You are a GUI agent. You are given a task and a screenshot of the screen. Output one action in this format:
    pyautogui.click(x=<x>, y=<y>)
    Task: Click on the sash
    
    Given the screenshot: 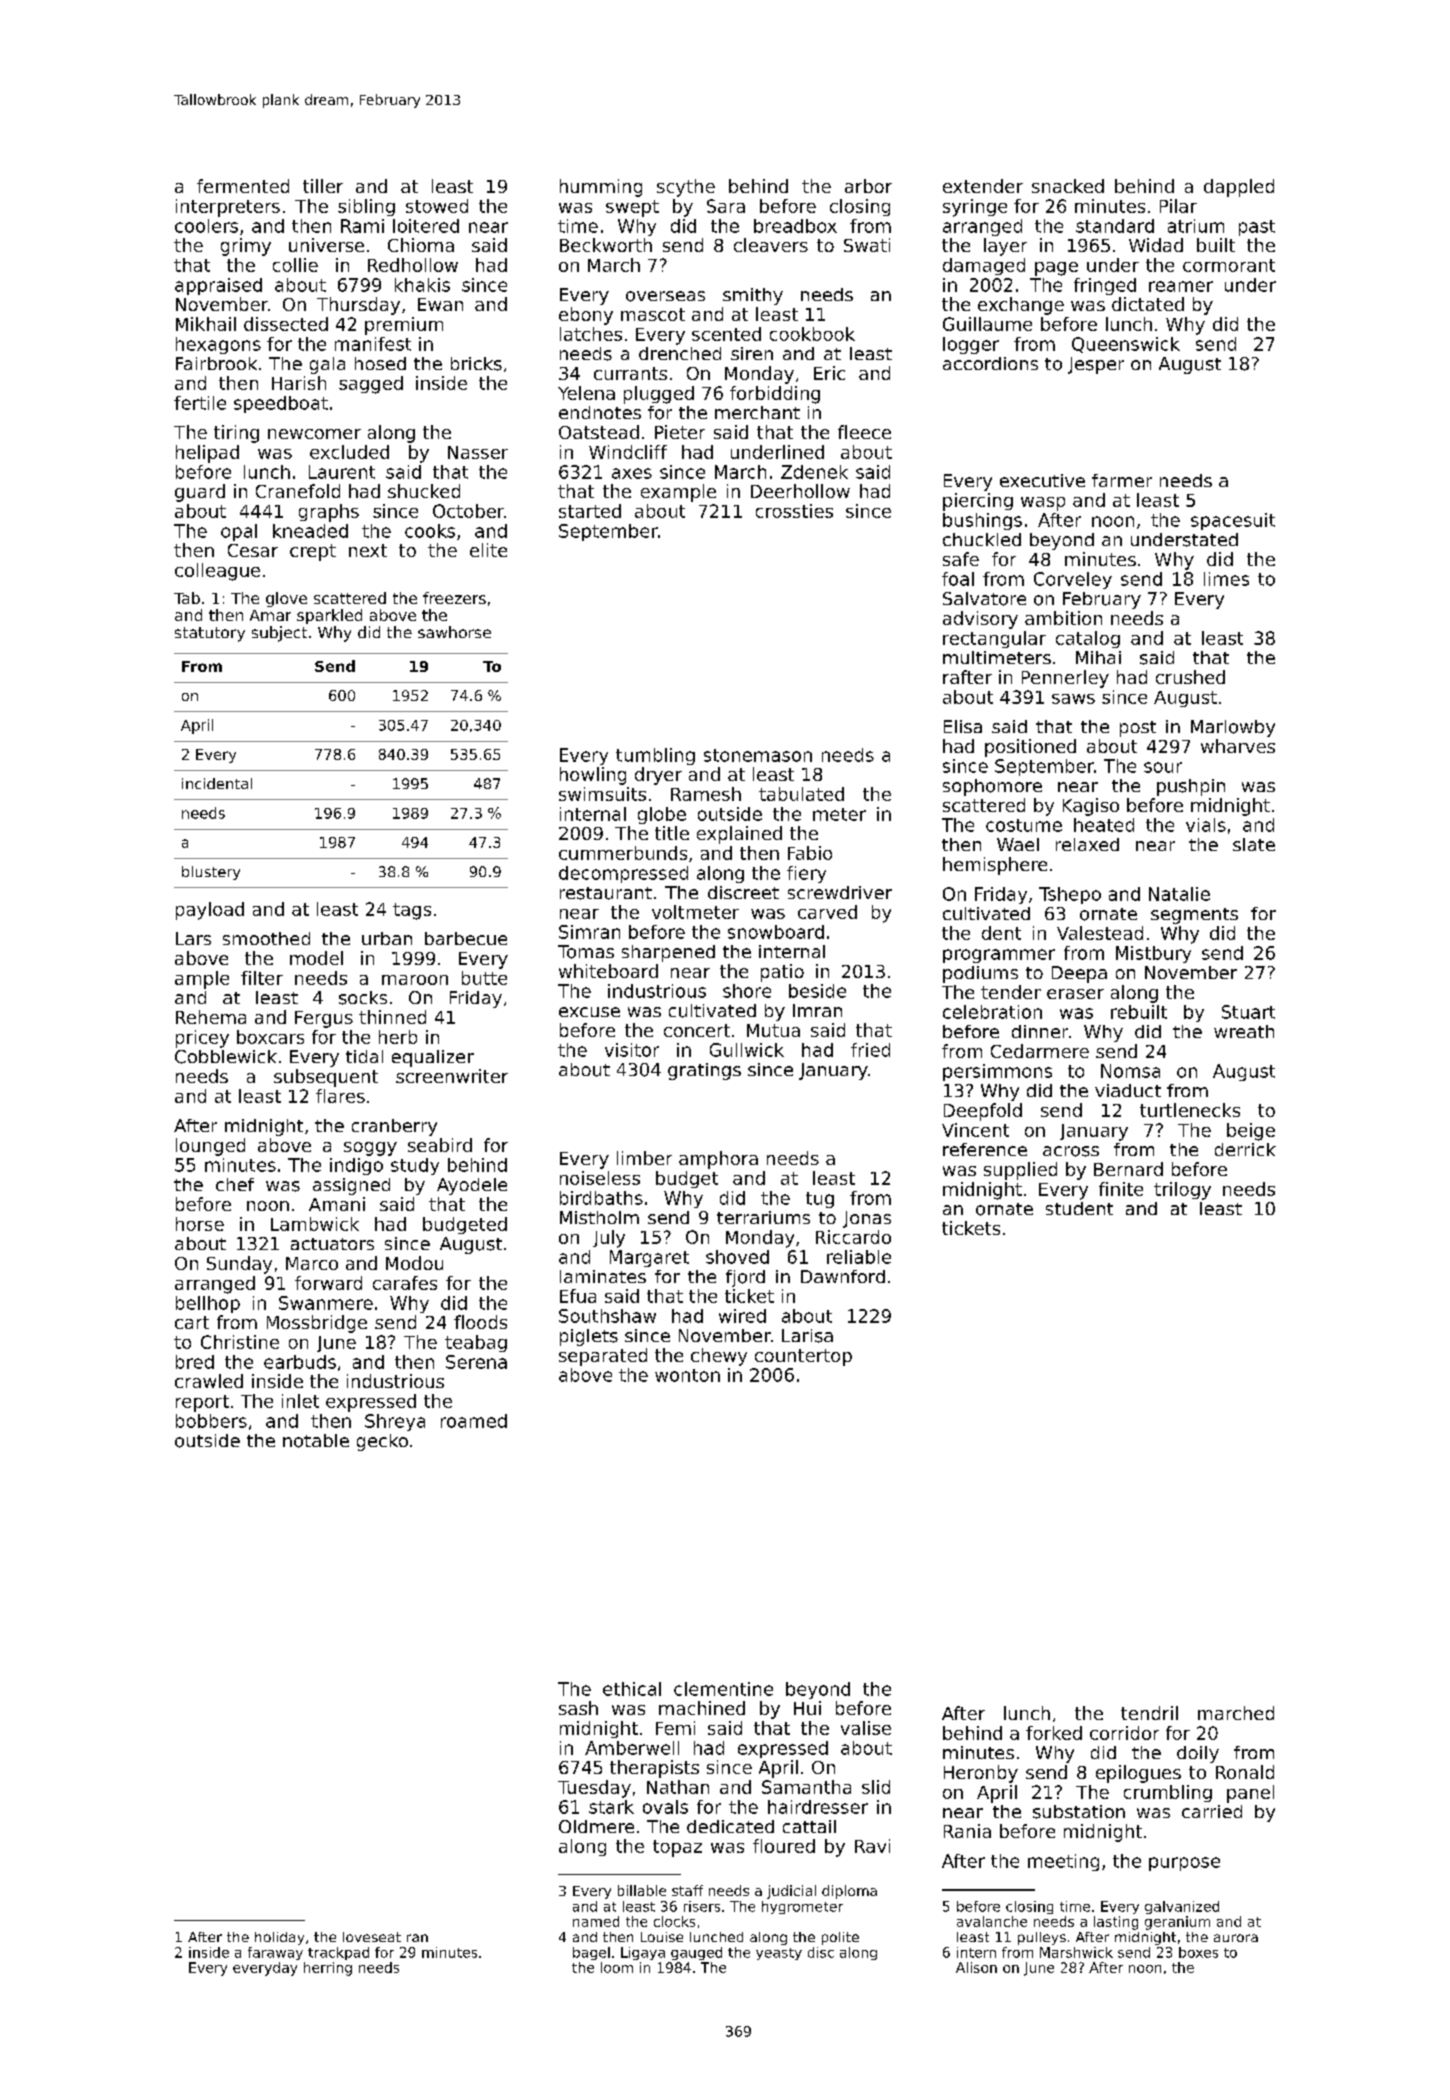 What is the action you would take?
    pyautogui.click(x=578, y=1708)
